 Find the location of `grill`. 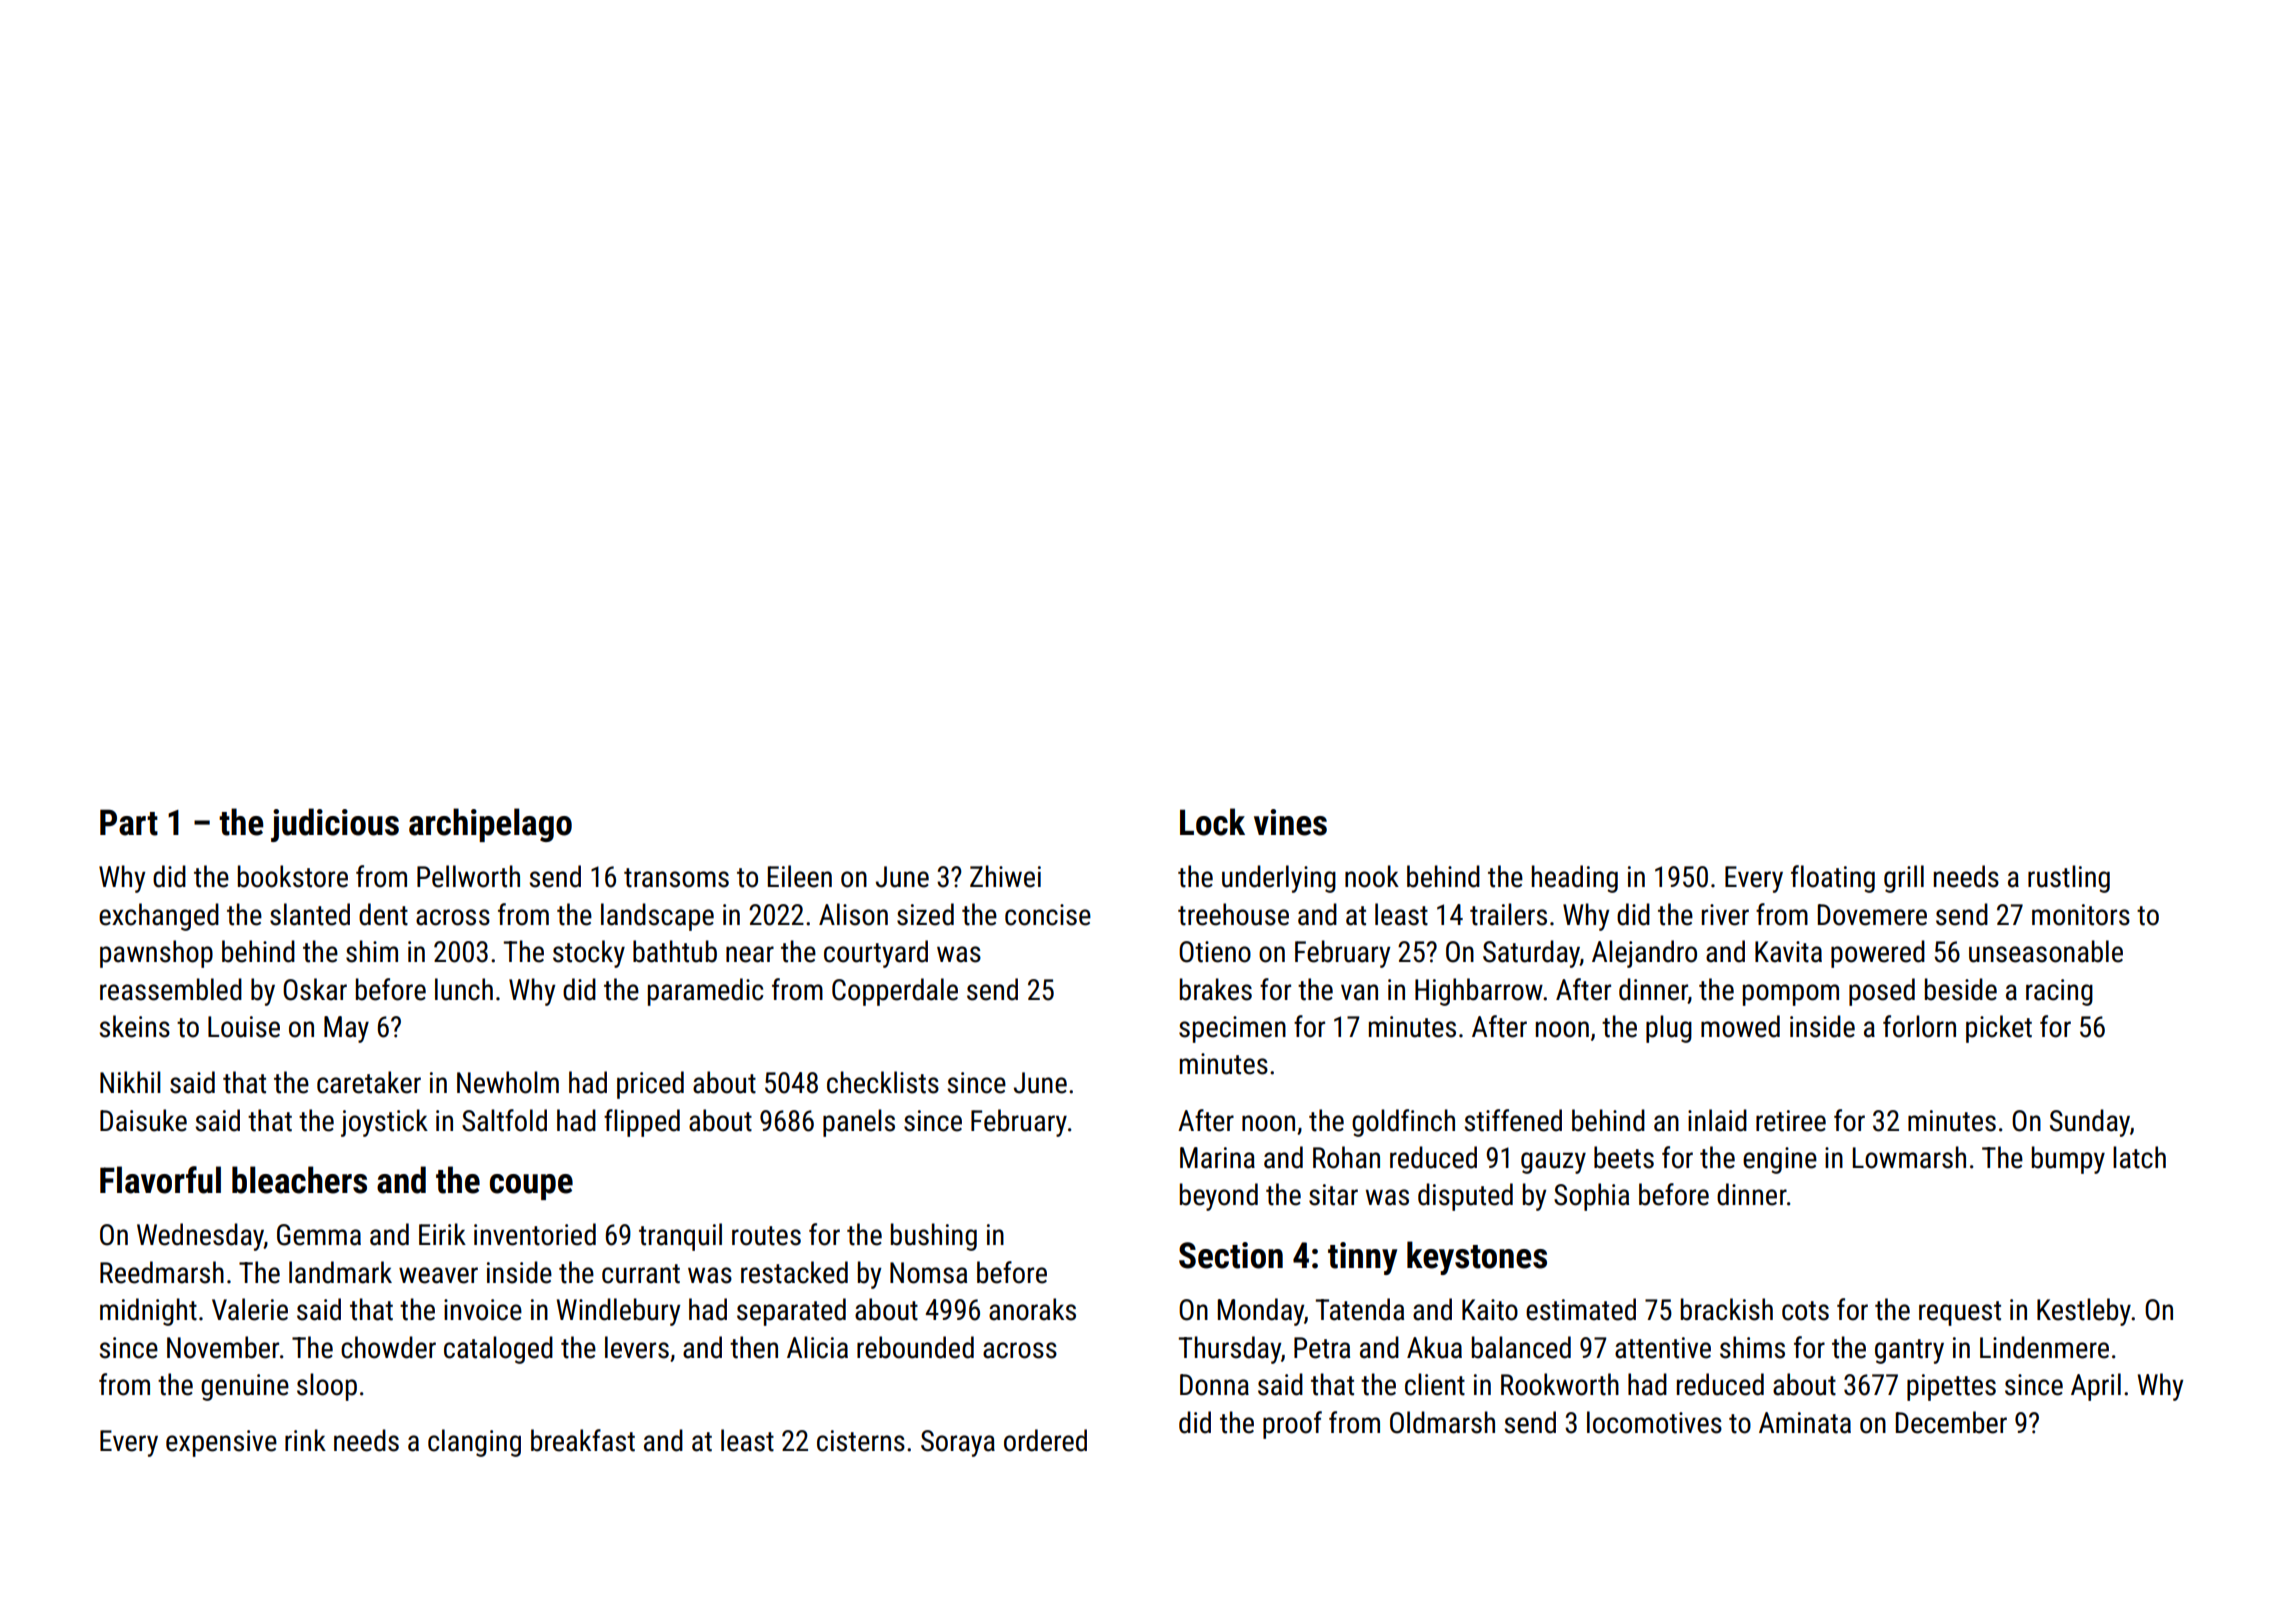

grill is located at coordinates (1904, 879).
